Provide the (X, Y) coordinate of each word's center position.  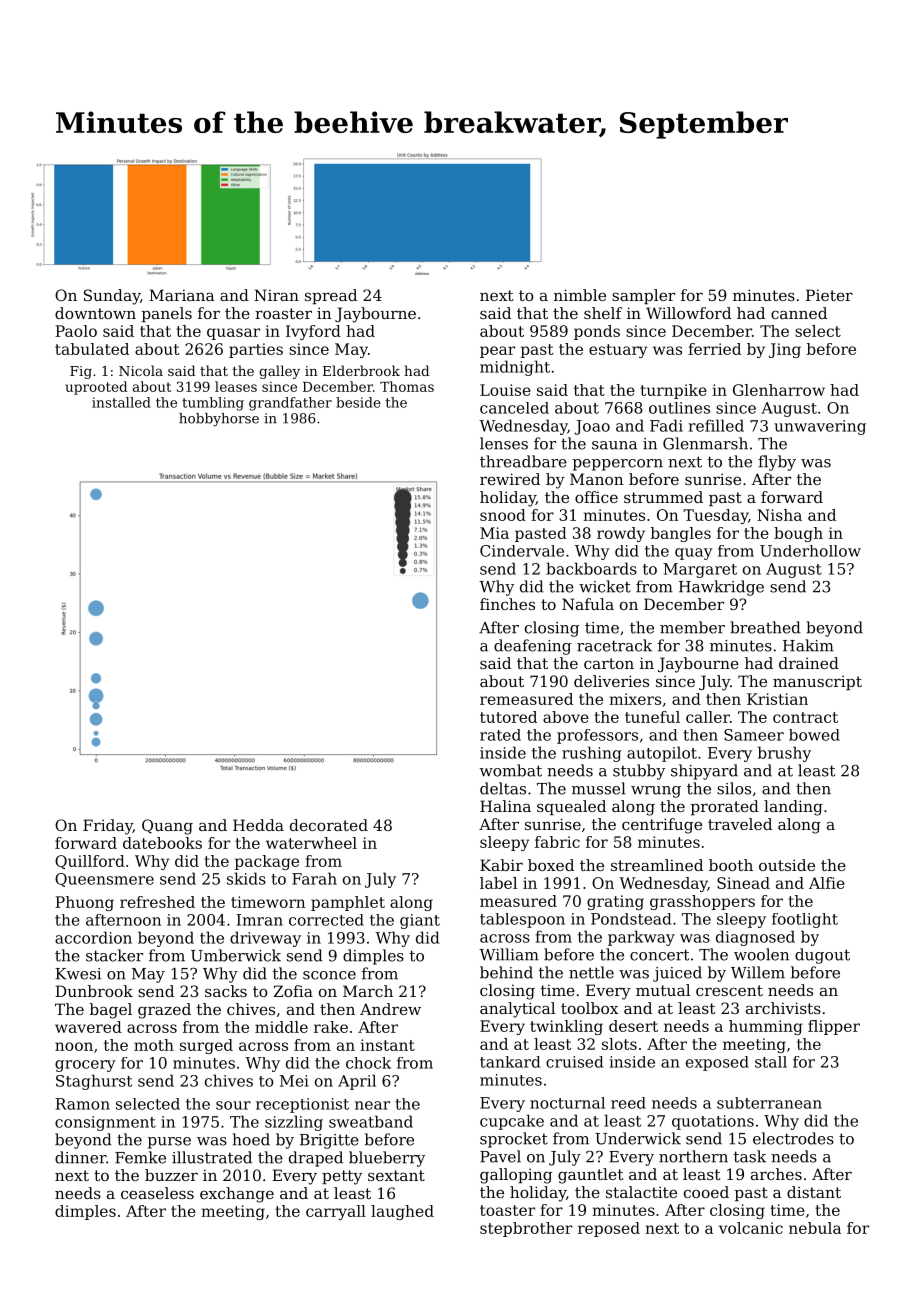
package (267, 862)
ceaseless (157, 1193)
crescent (729, 990)
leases (236, 386)
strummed (663, 497)
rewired (510, 479)
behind (506, 972)
